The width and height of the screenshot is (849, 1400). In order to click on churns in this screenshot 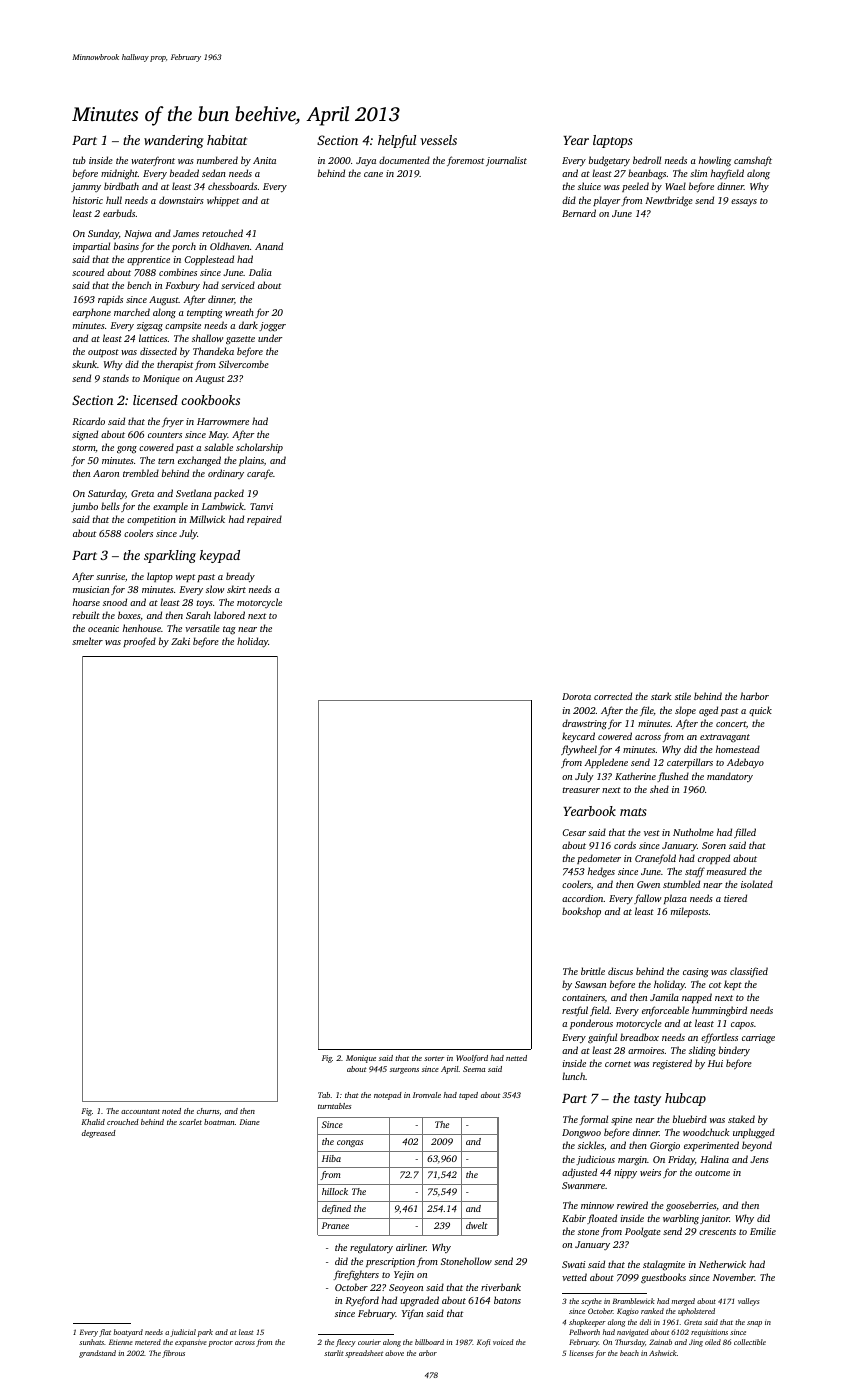, I will do `click(208, 1111)`.
